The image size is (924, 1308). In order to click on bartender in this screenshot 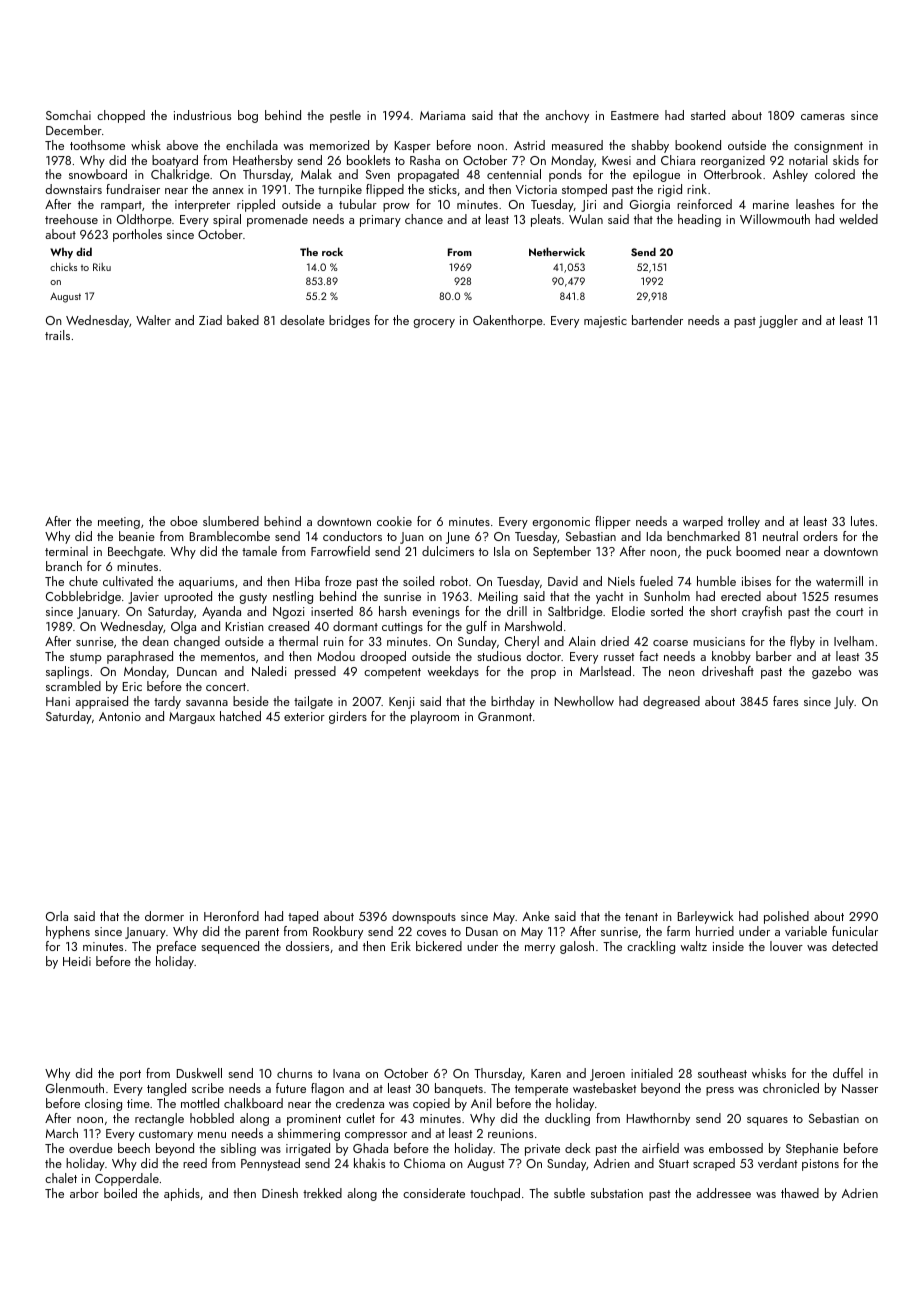, I will do `click(657, 320)`.
